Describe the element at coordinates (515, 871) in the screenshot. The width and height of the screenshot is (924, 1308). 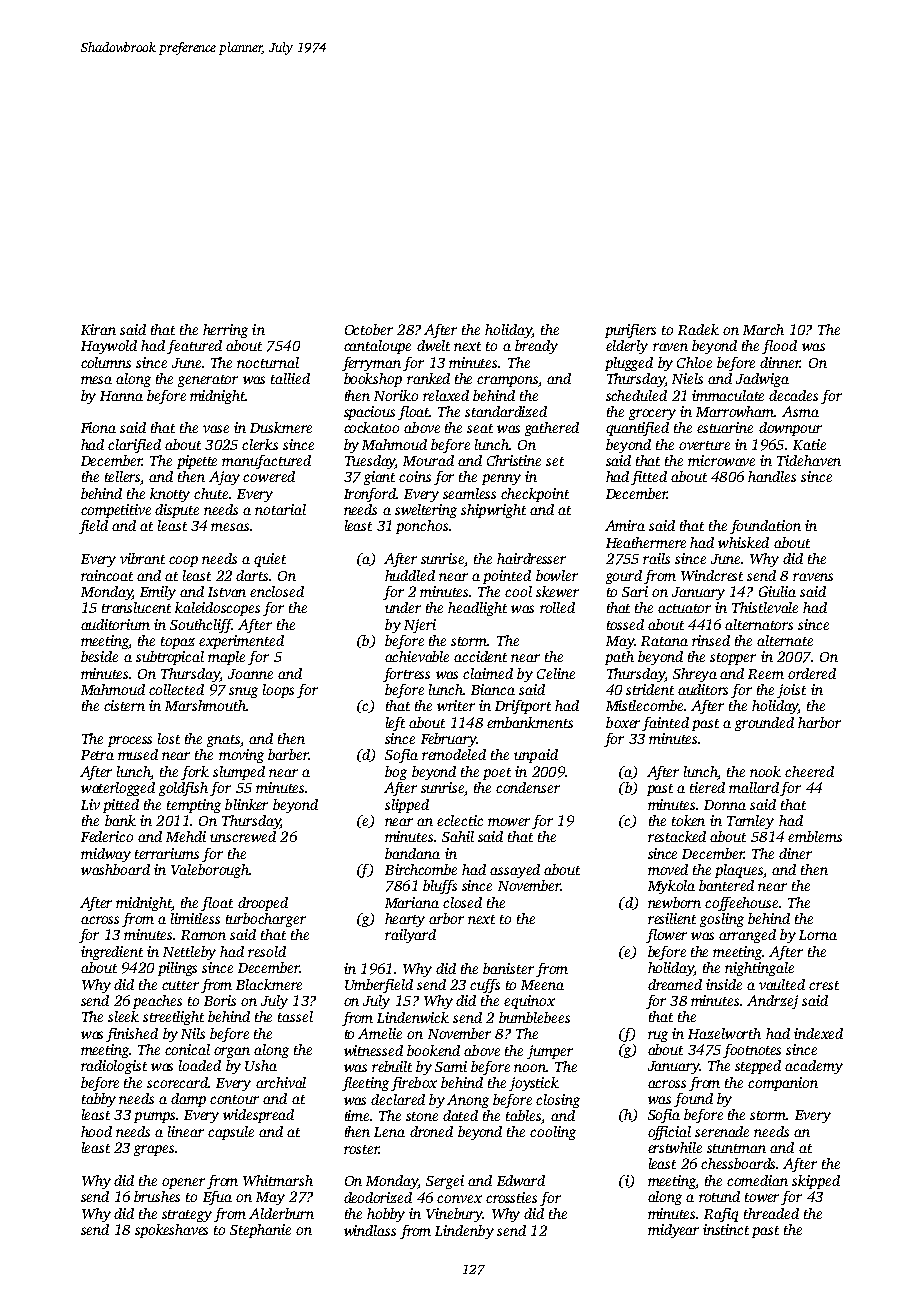
I see `assayed` at that location.
